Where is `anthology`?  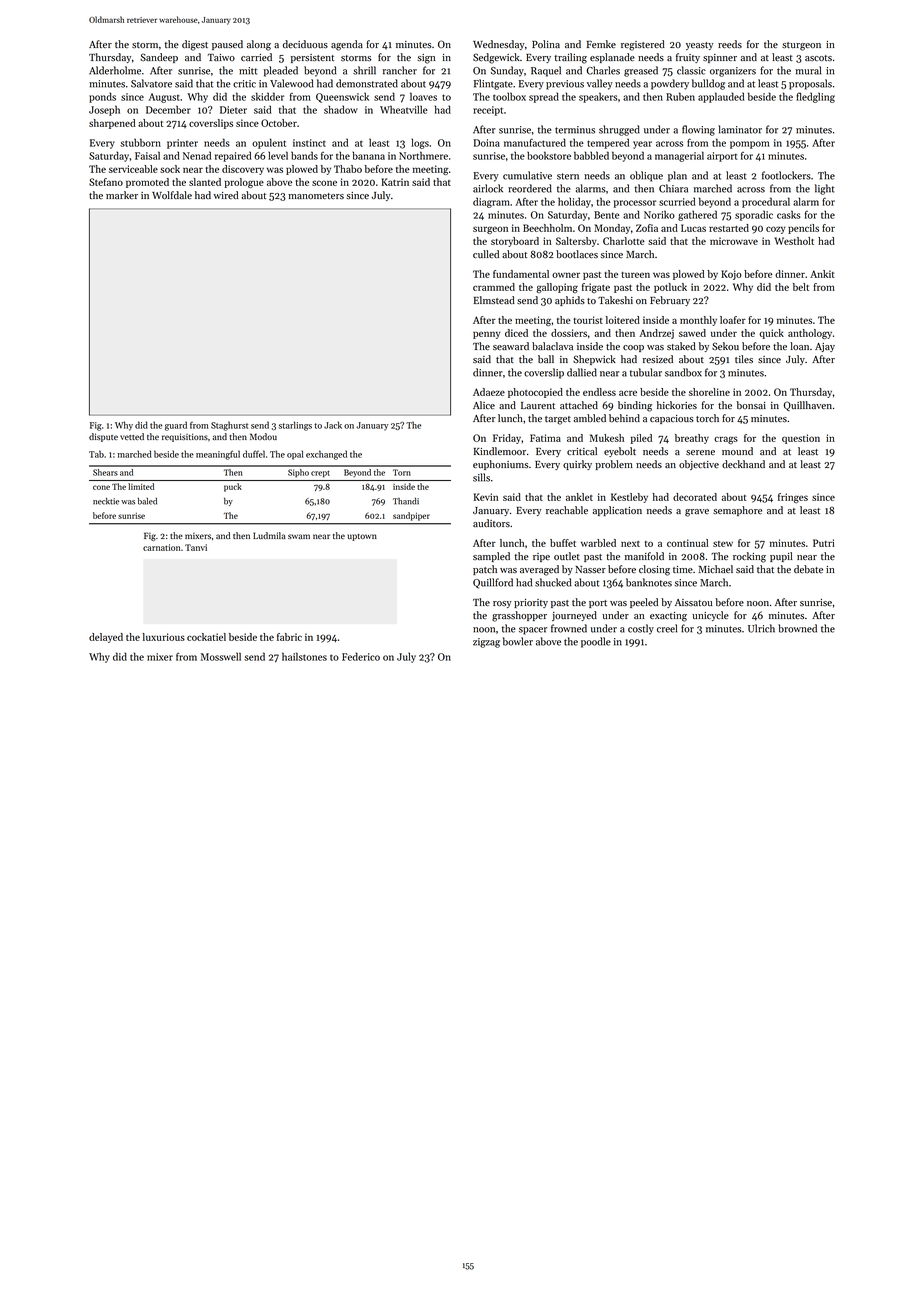
anthology is located at coordinates (810, 334).
